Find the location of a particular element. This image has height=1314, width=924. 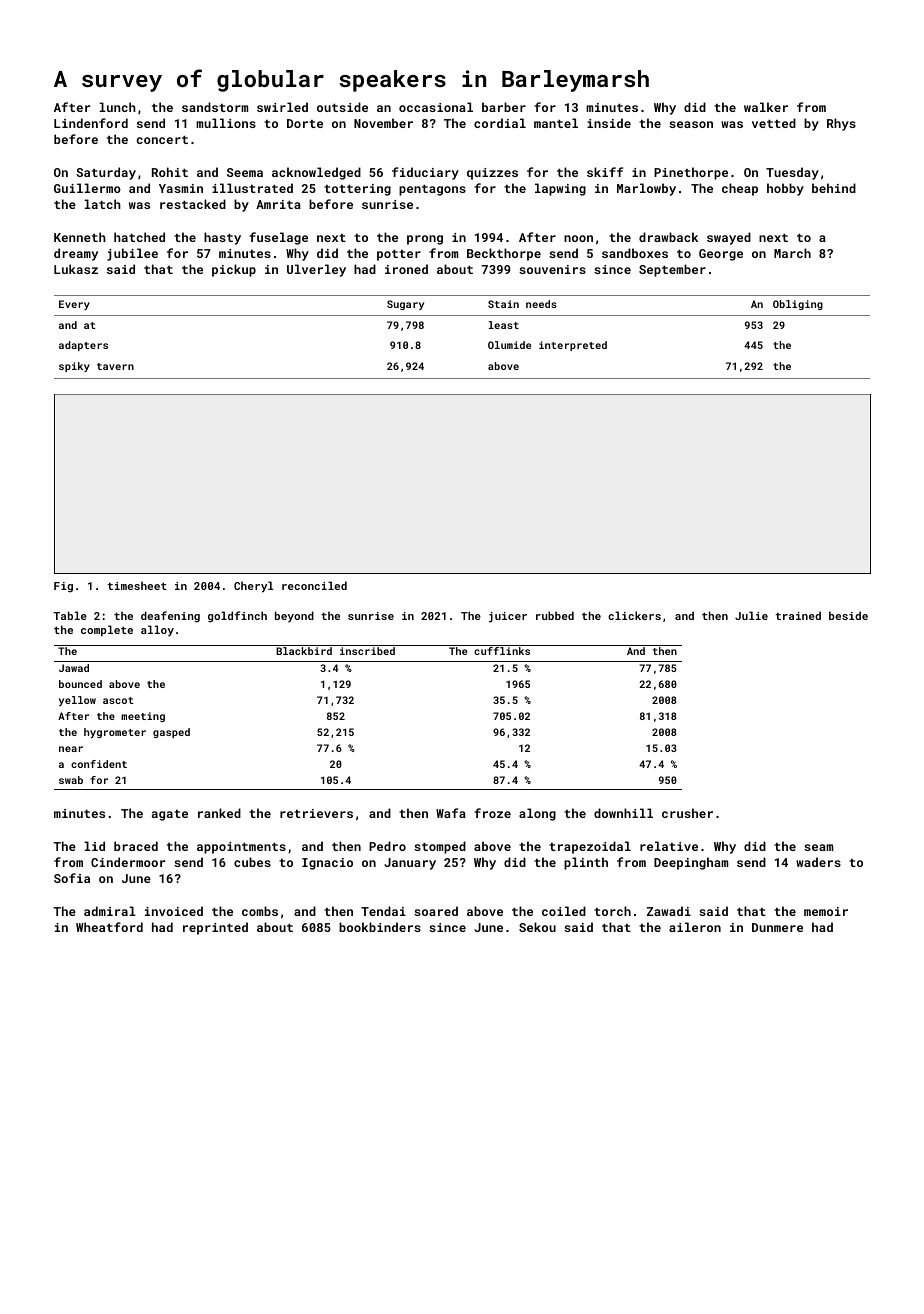

invoiced is located at coordinates (174, 911).
